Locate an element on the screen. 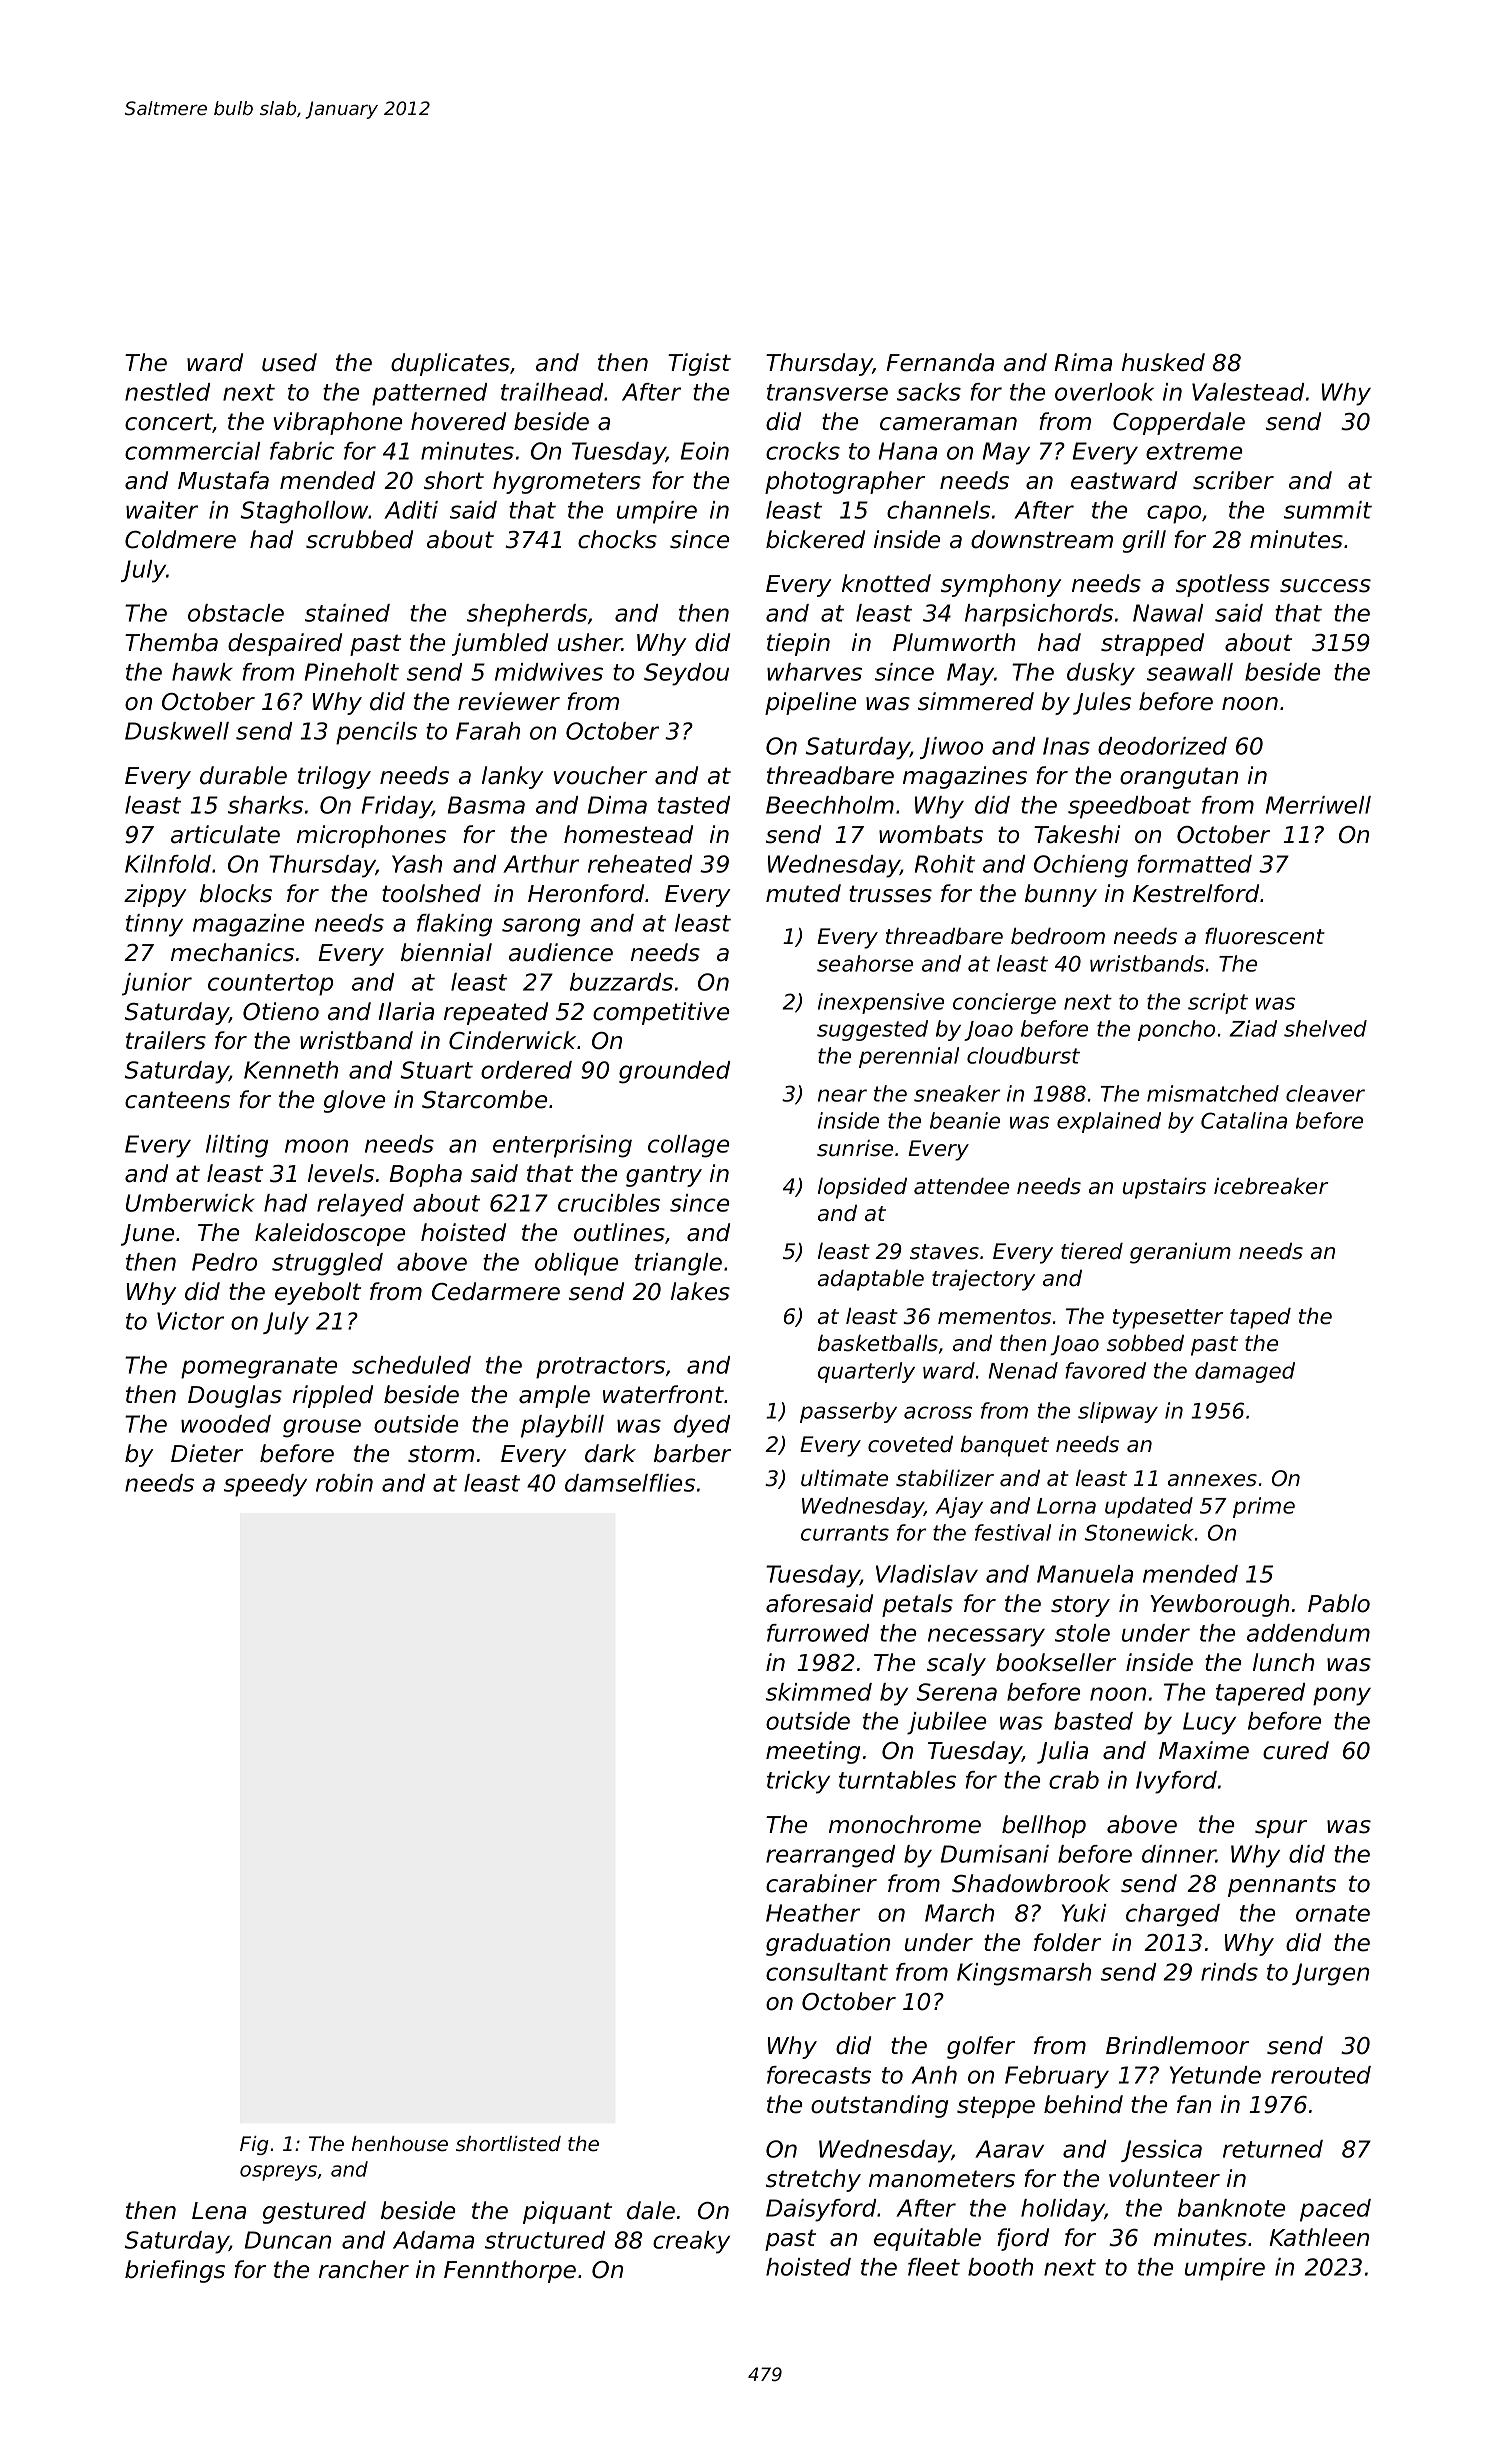 The height and width of the screenshot is (2464, 1496). banquet is located at coordinates (1005, 1446).
